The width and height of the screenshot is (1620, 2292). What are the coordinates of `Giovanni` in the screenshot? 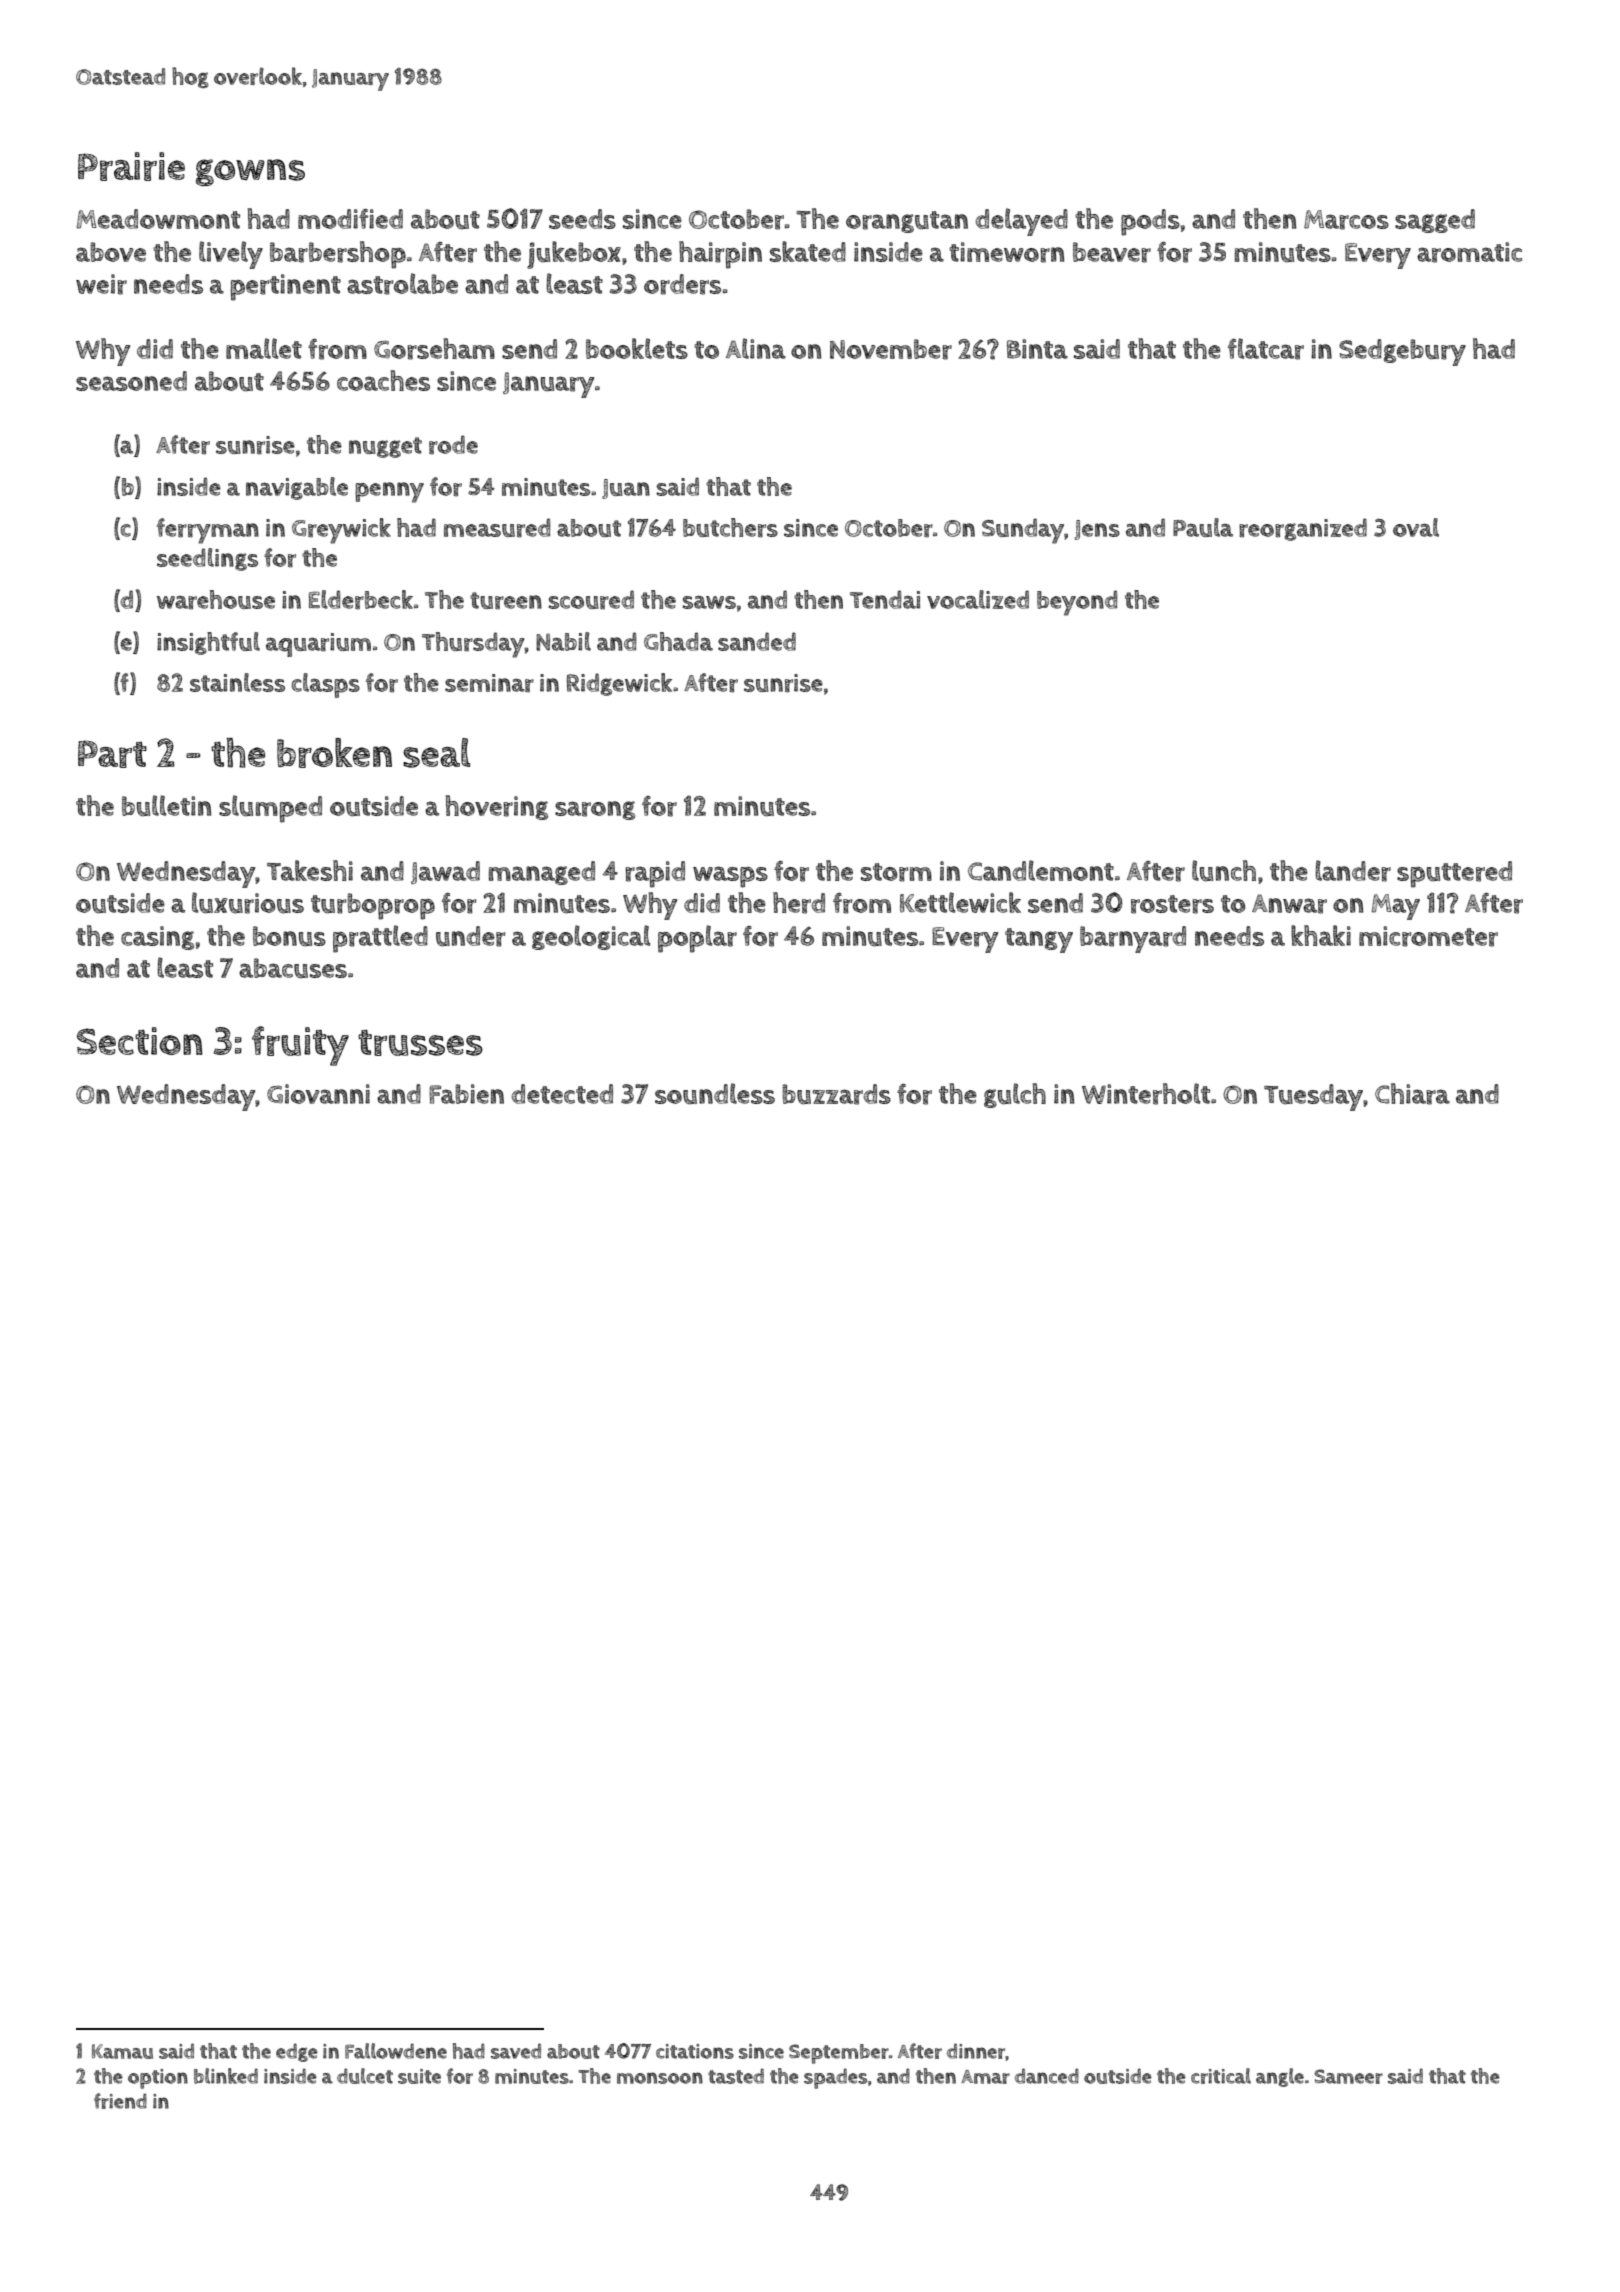 It's located at (318, 1094).
